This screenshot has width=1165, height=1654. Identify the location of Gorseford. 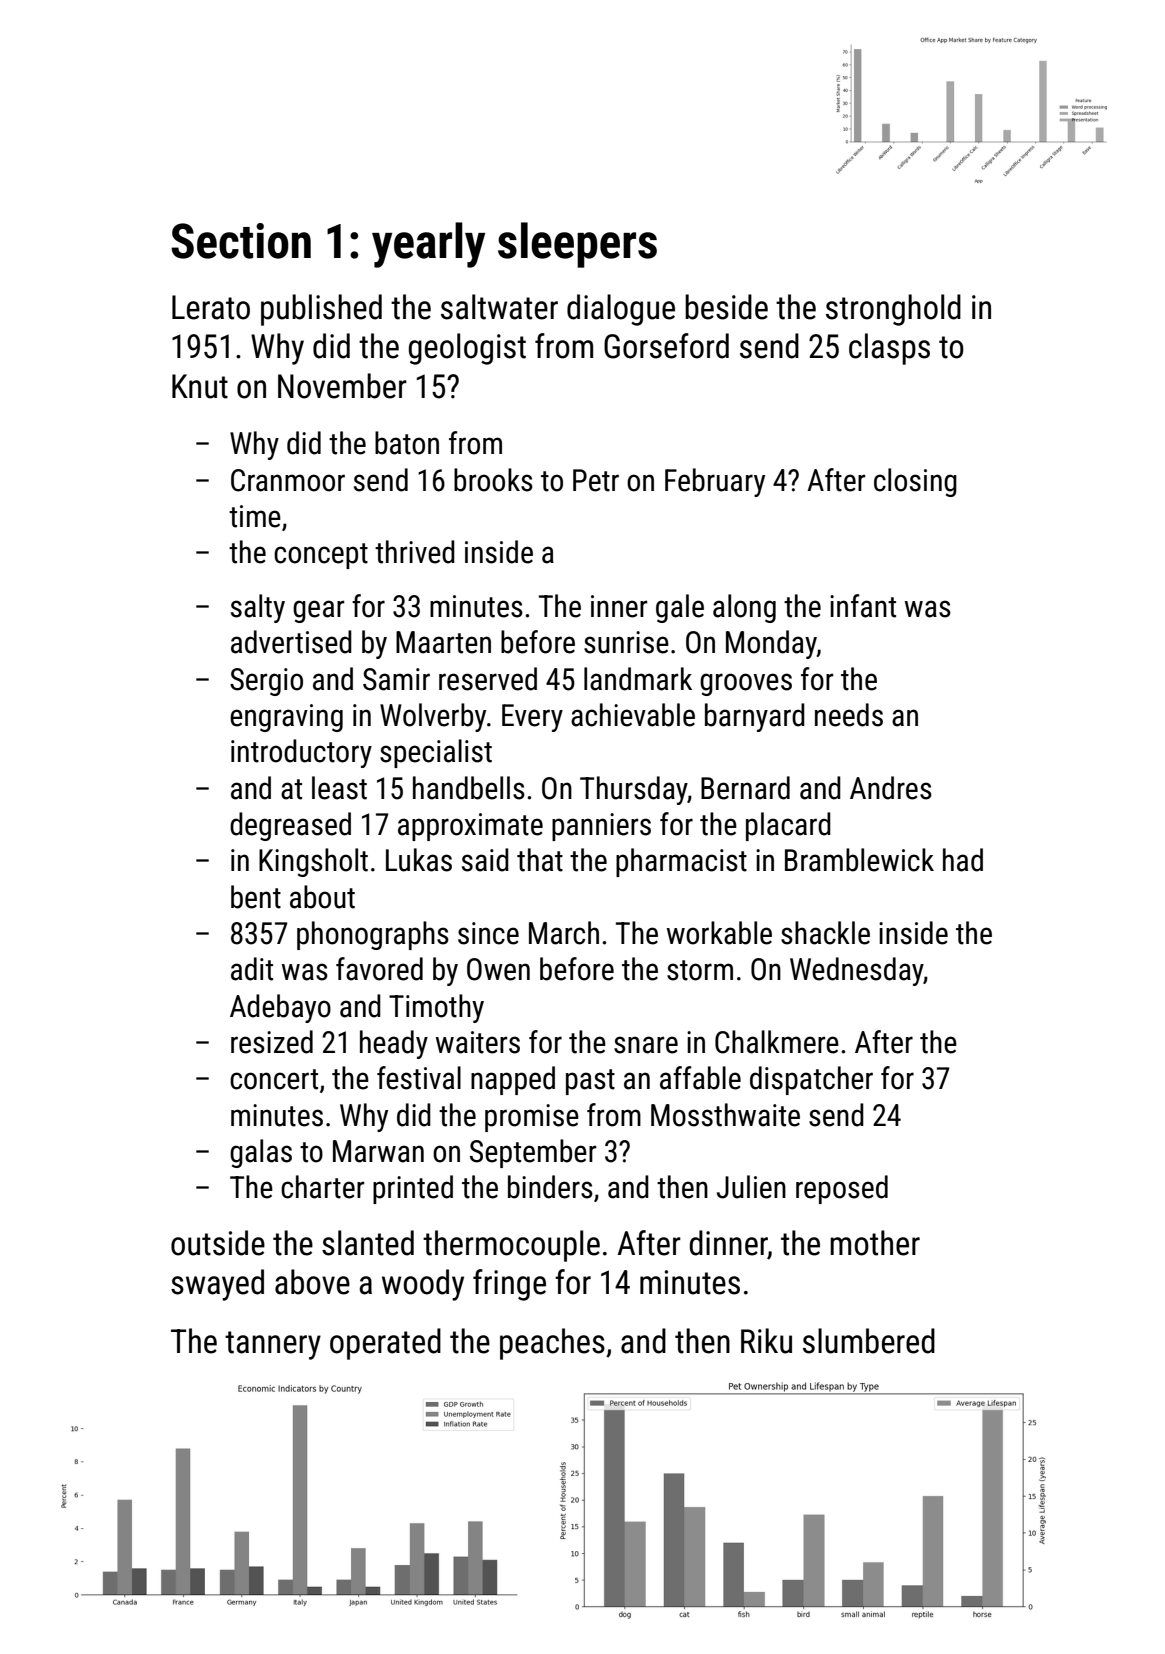
(666, 346).
